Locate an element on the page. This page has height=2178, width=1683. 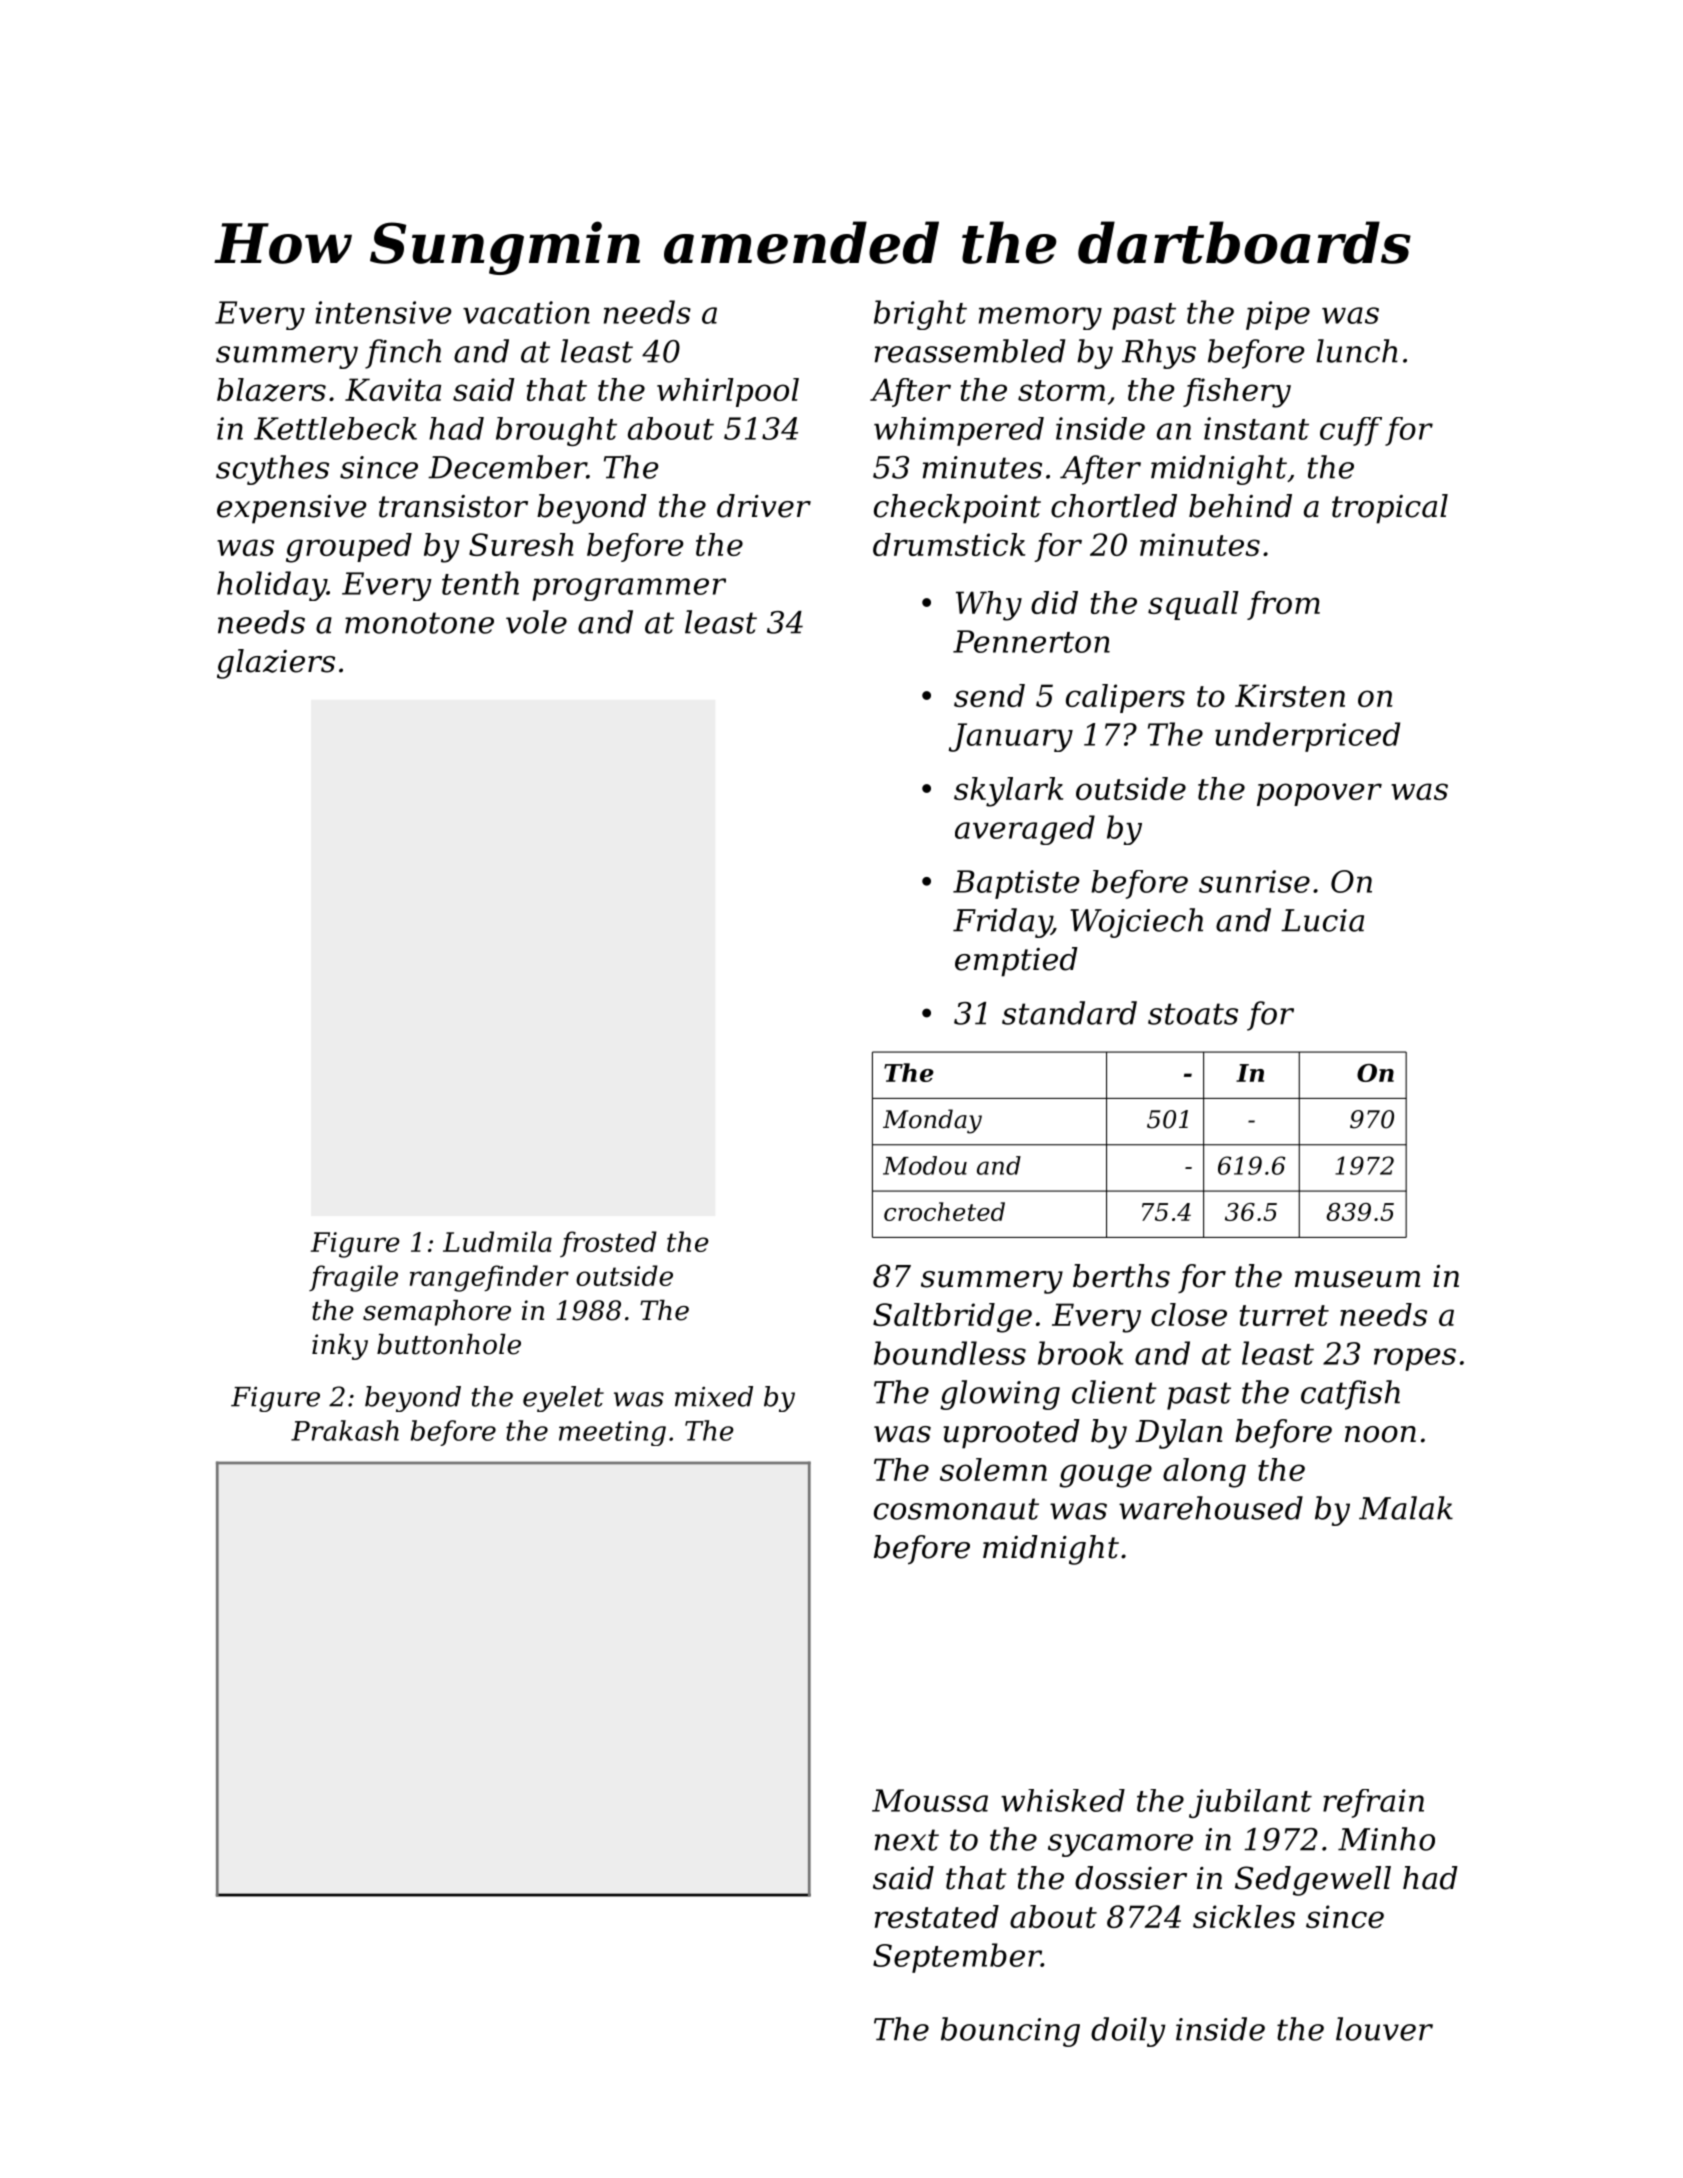
cosmonaut is located at coordinates (956, 1509).
